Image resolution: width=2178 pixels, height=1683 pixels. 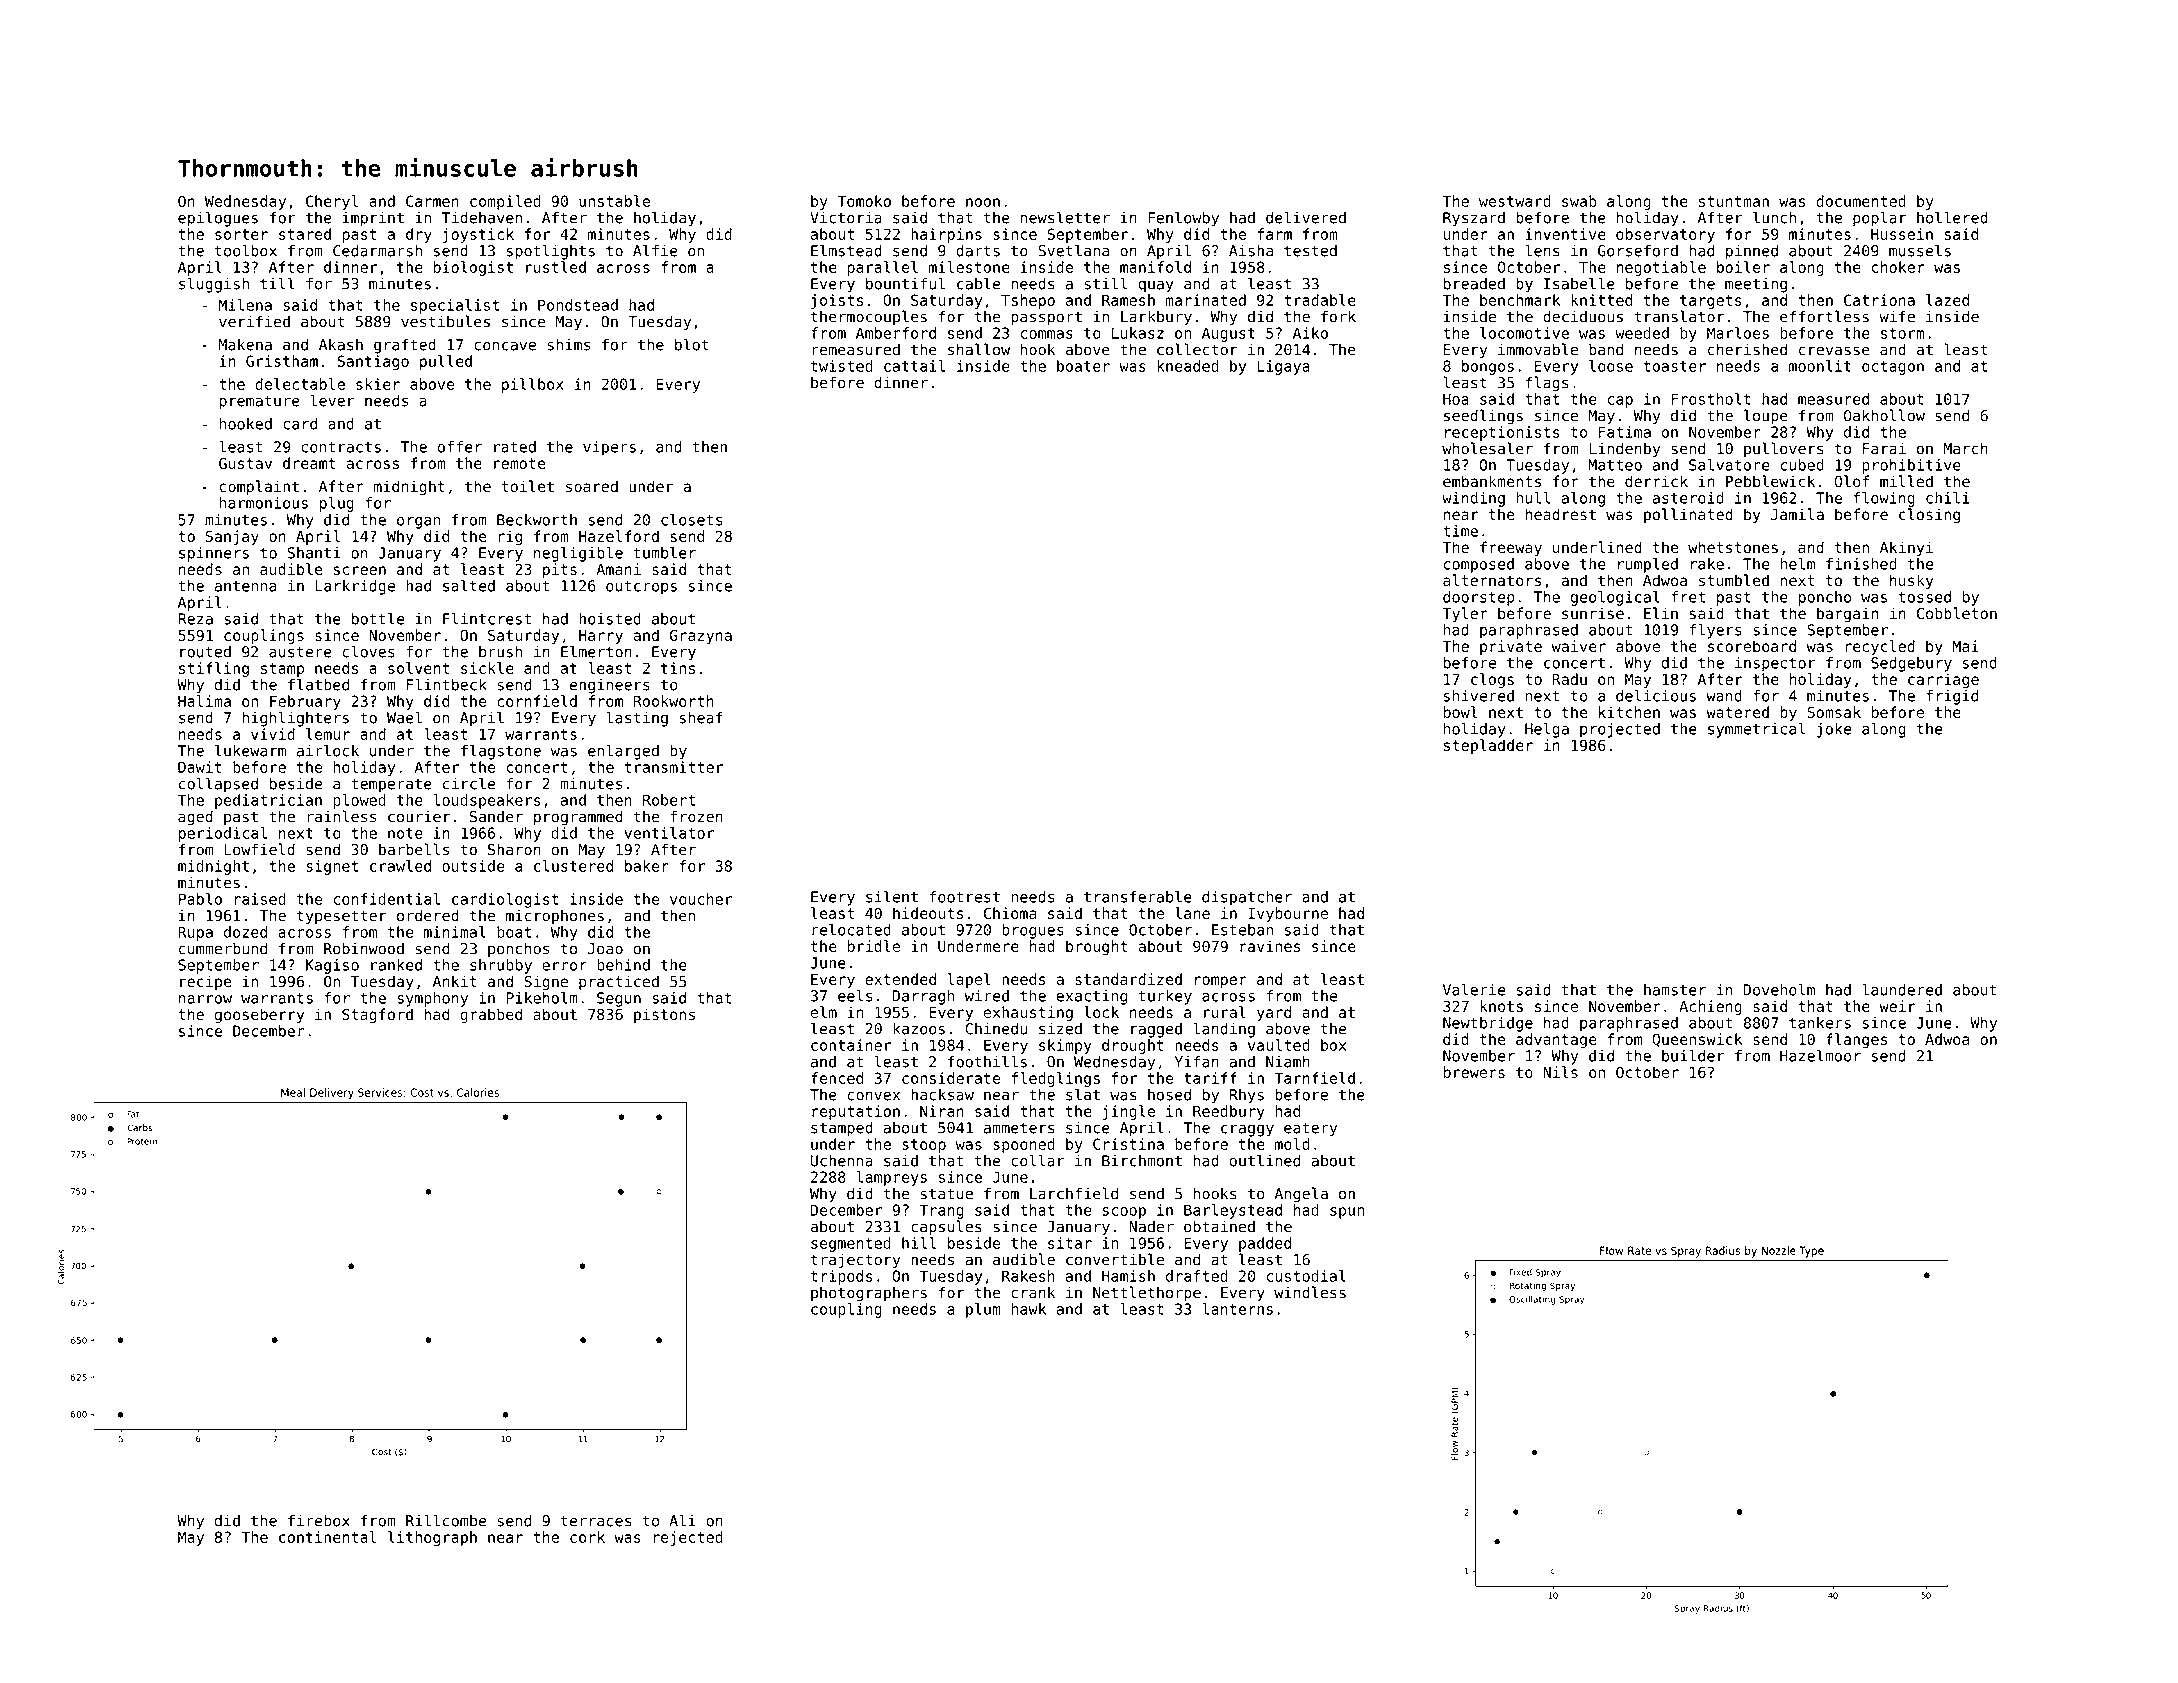 I want to click on negligible, so click(x=578, y=554).
